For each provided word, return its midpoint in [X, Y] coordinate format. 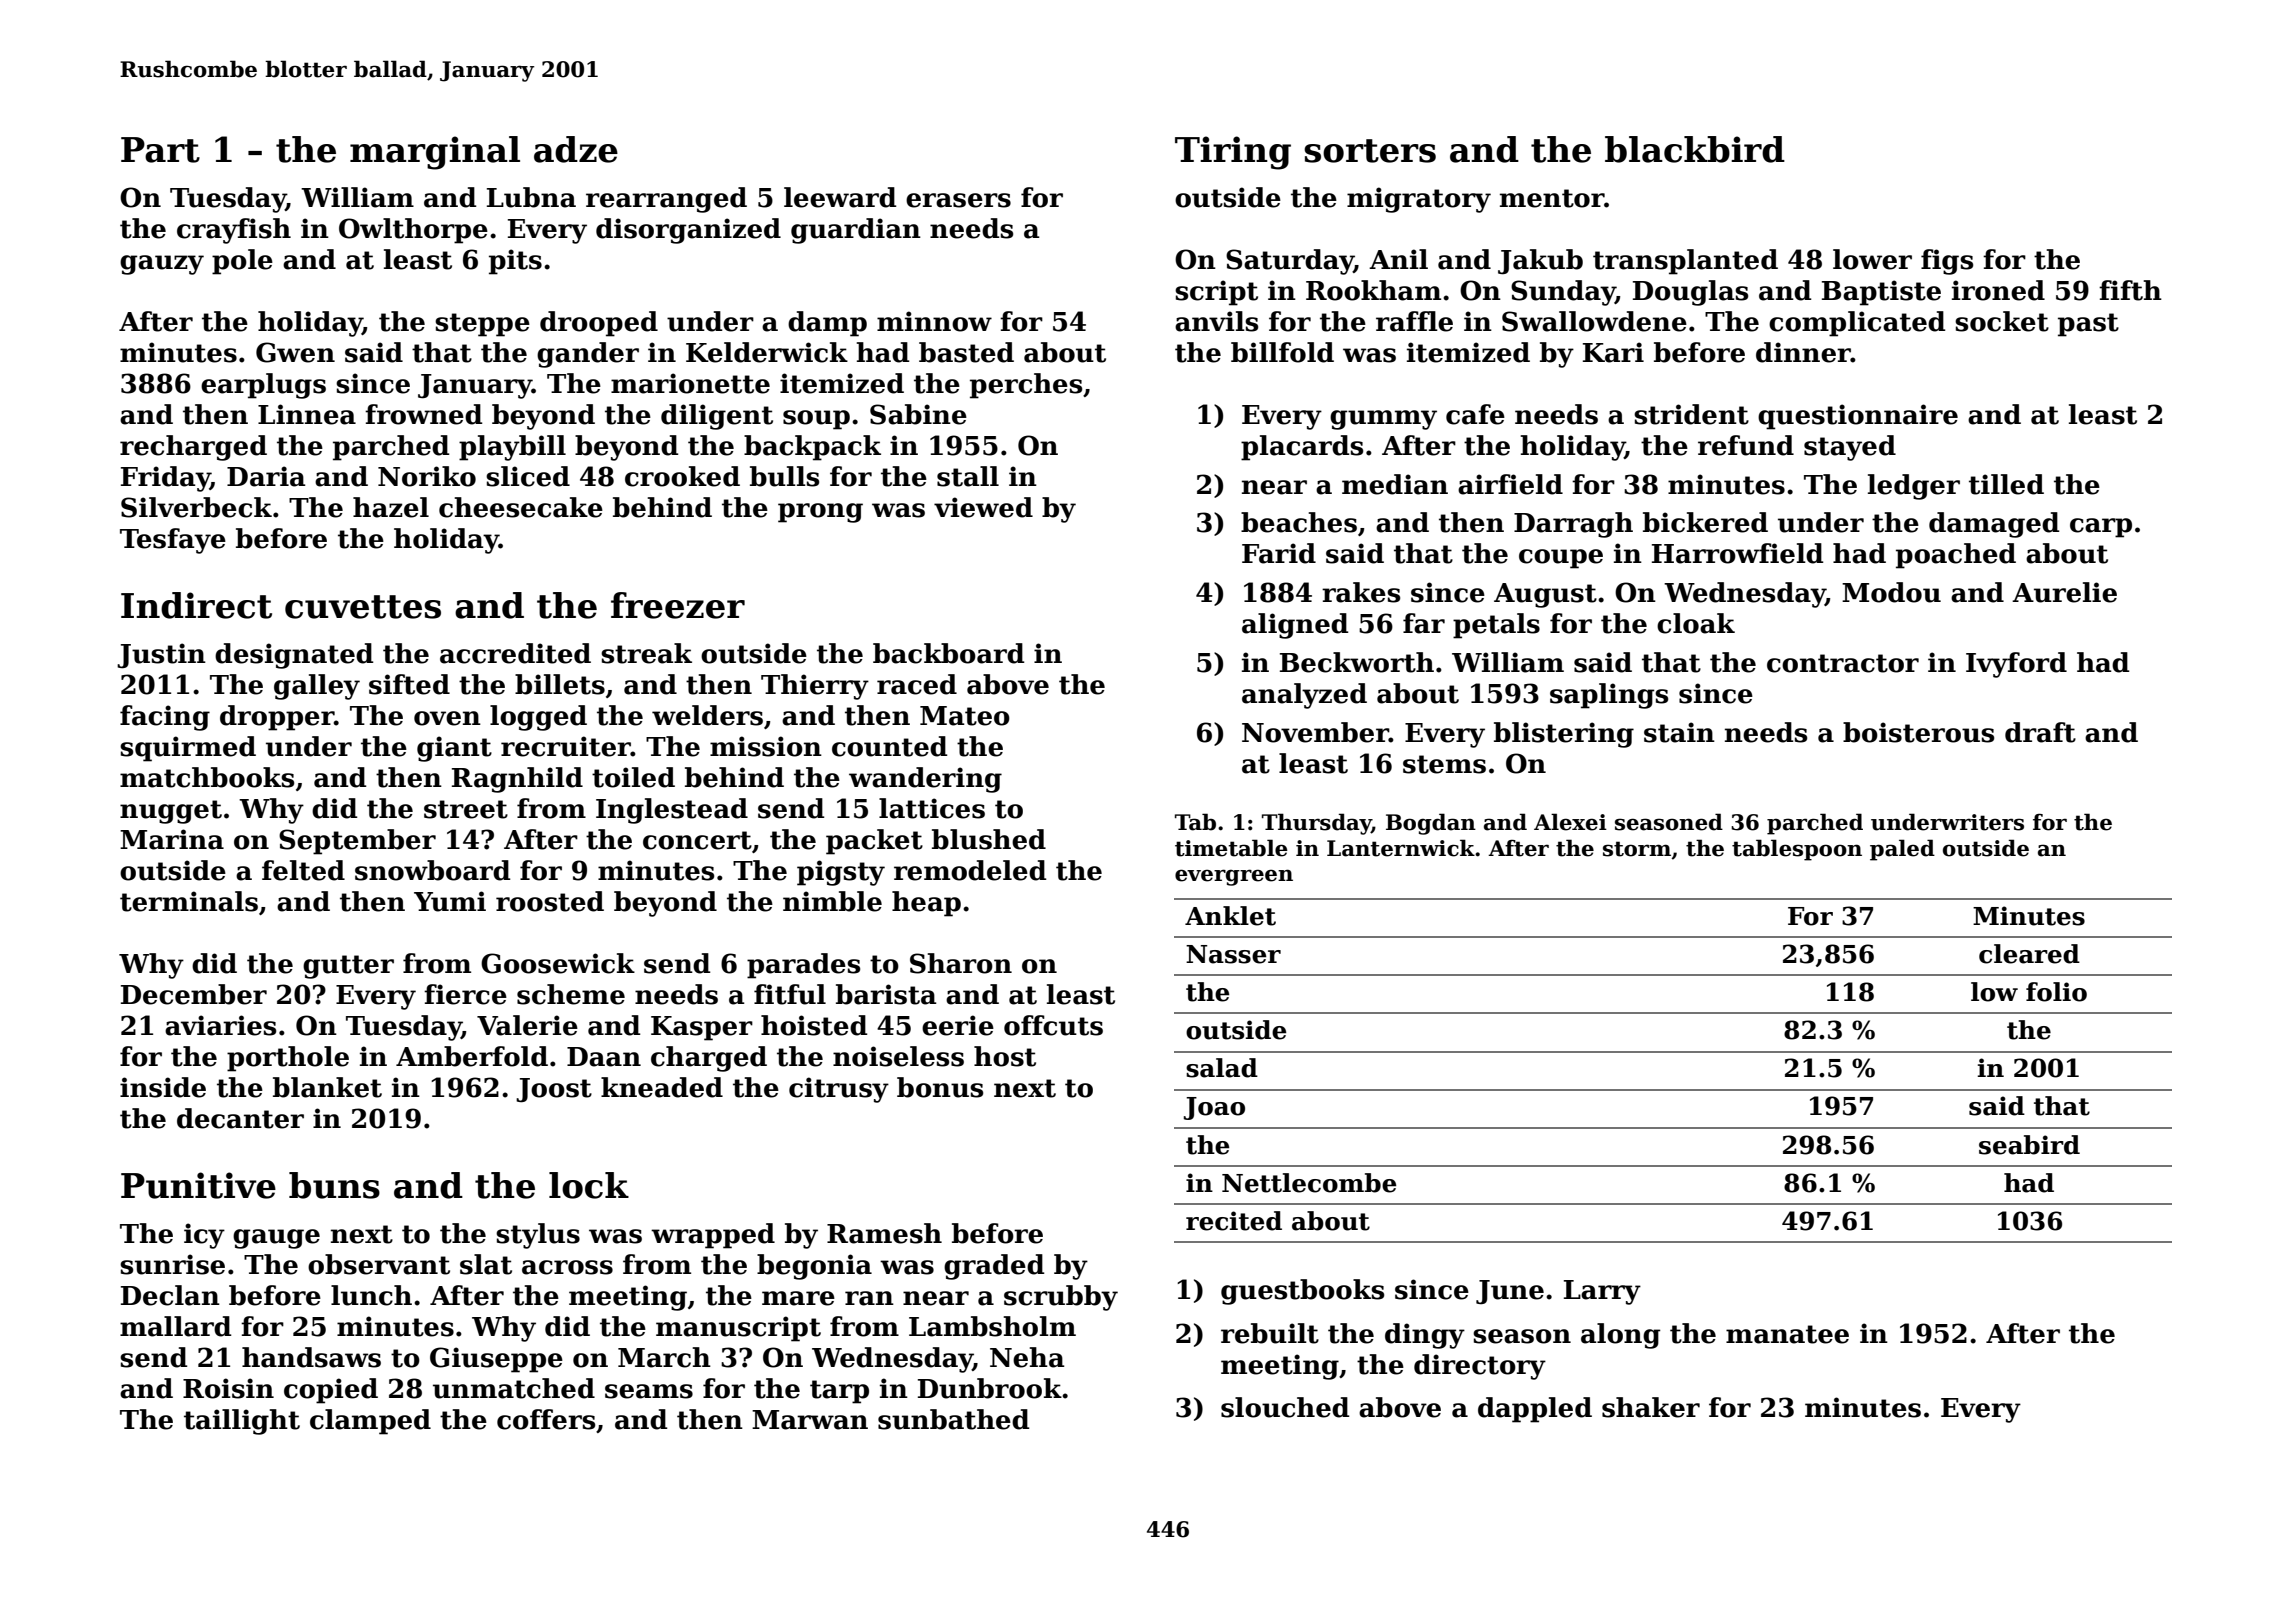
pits [515, 262]
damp [827, 324]
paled [1902, 850]
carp [2101, 528]
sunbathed [954, 1419]
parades [803, 966]
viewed [983, 507]
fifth [2130, 290]
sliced [528, 476]
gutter [348, 967]
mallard [176, 1326]
